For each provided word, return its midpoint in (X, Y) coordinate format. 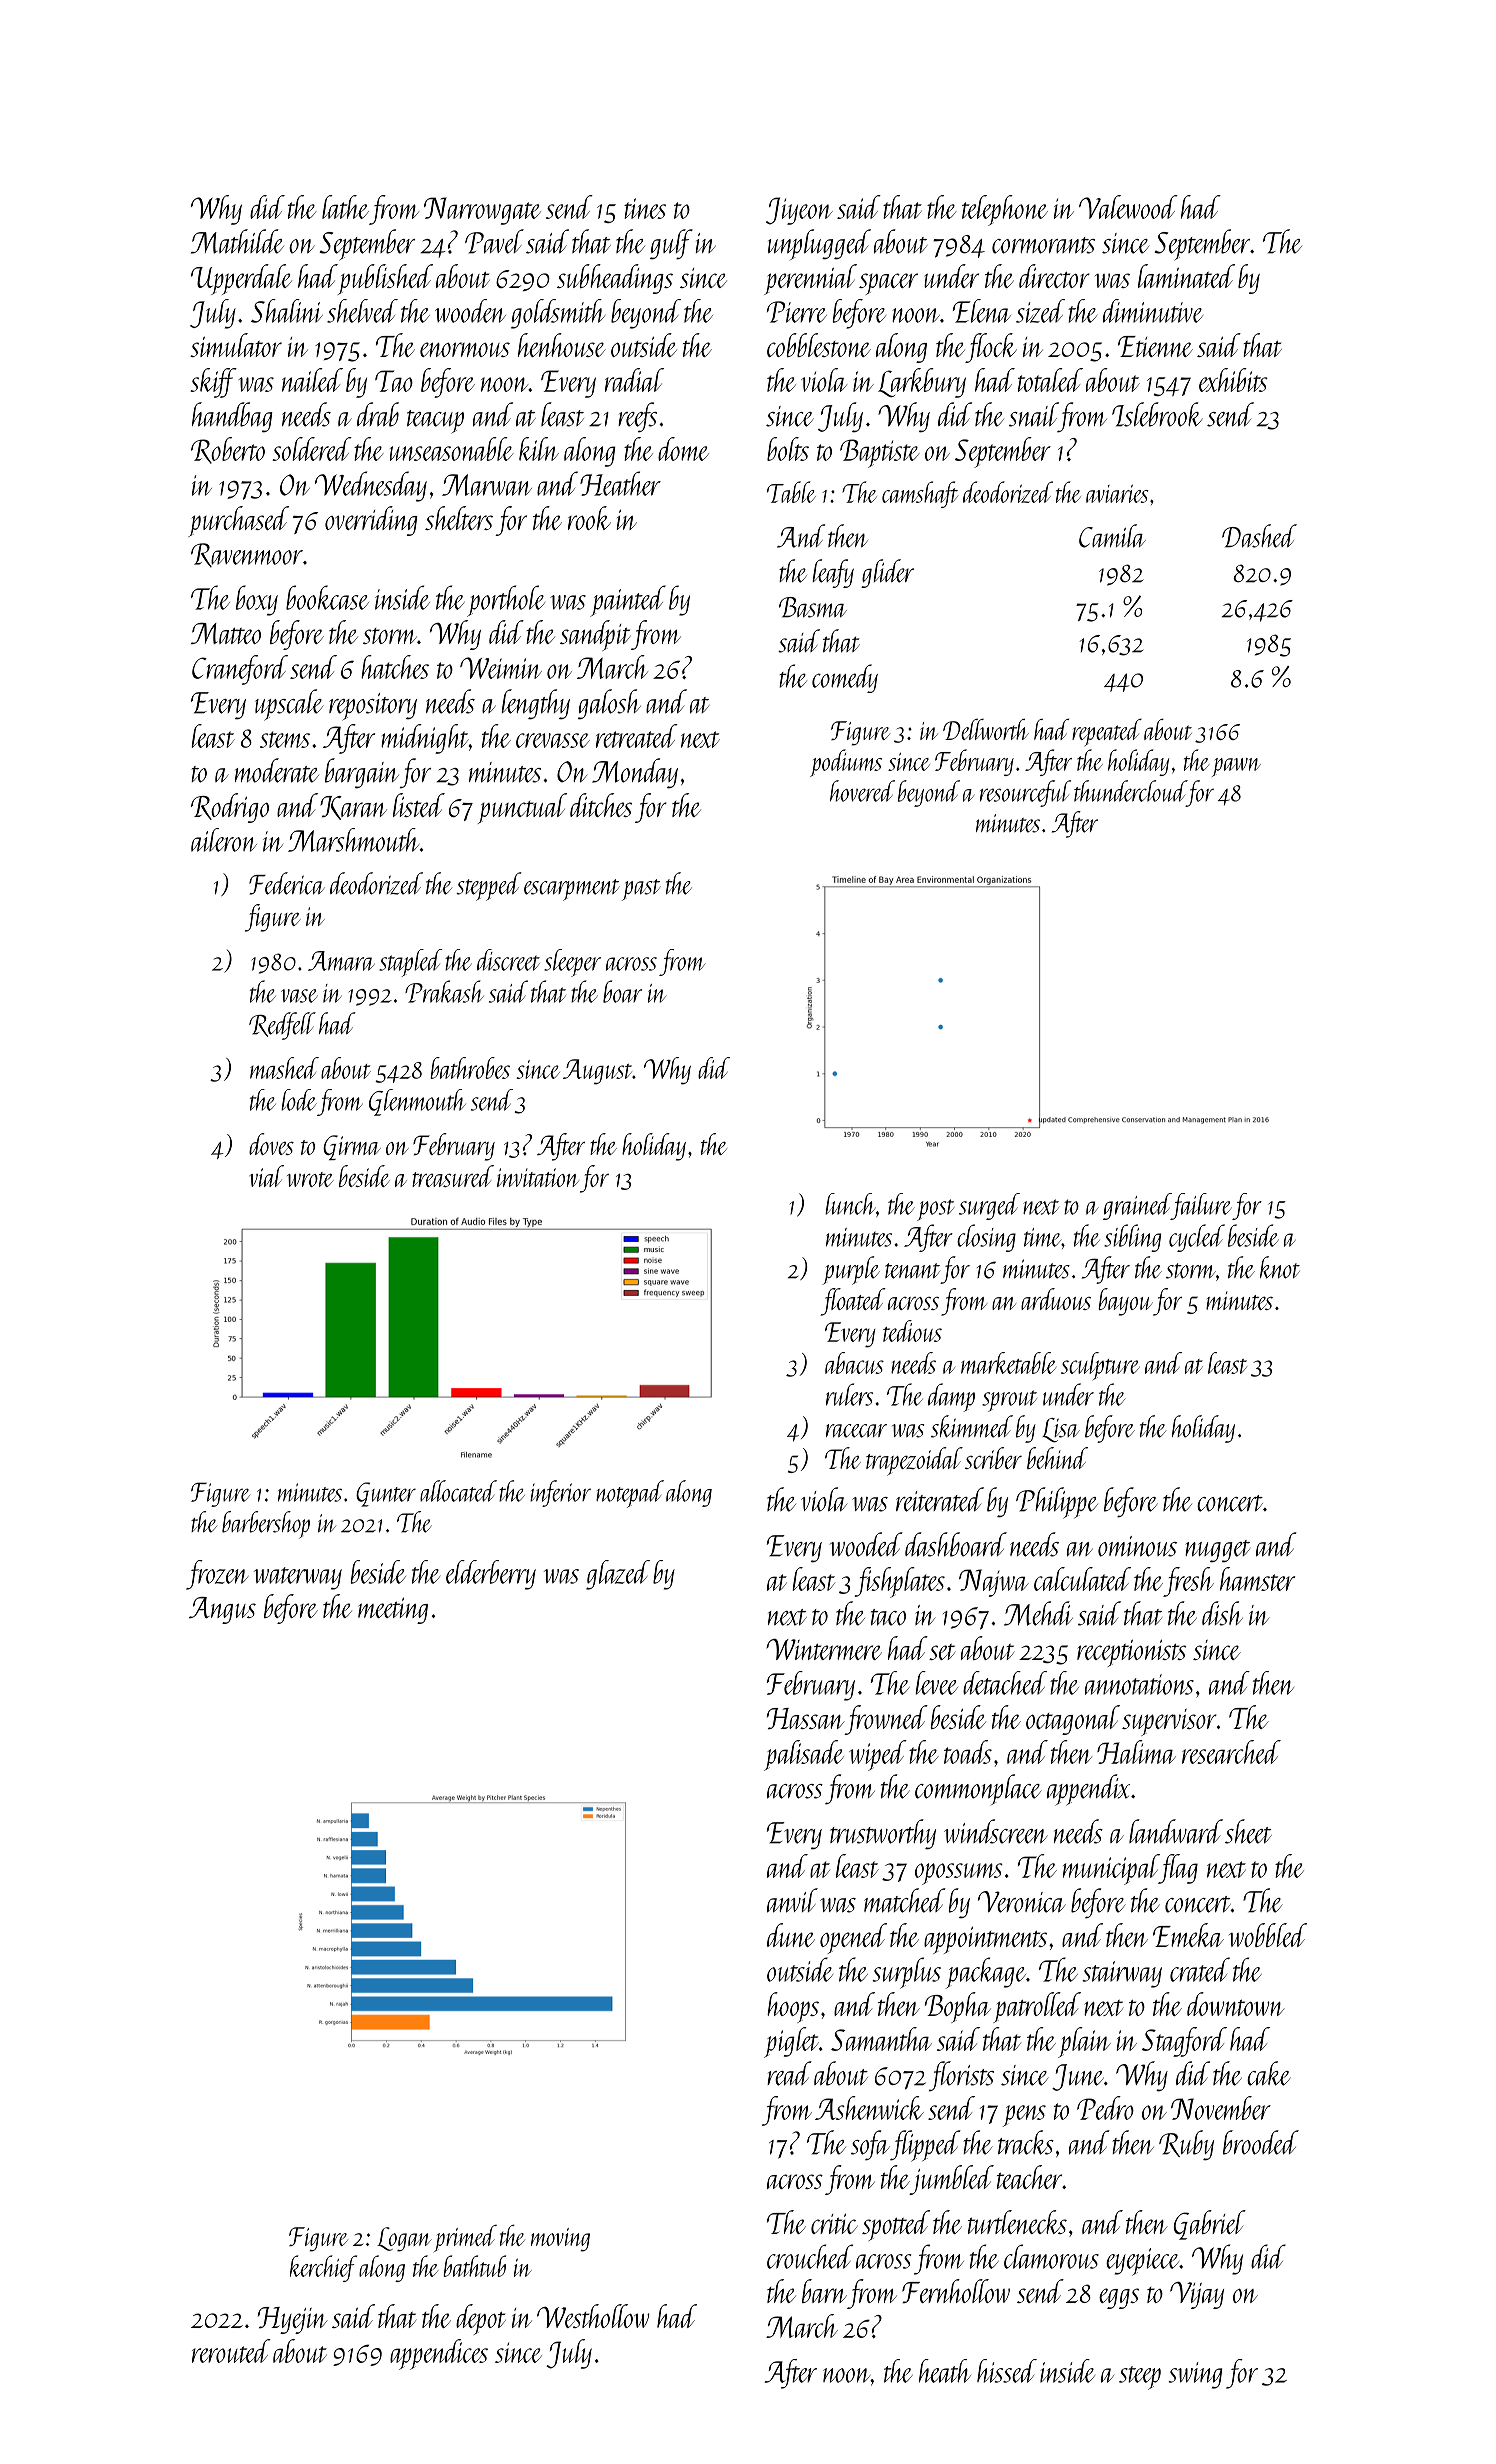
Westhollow (593, 2316)
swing (1195, 2375)
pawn (1236, 767)
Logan (404, 2239)
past (641, 890)
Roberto (228, 450)
